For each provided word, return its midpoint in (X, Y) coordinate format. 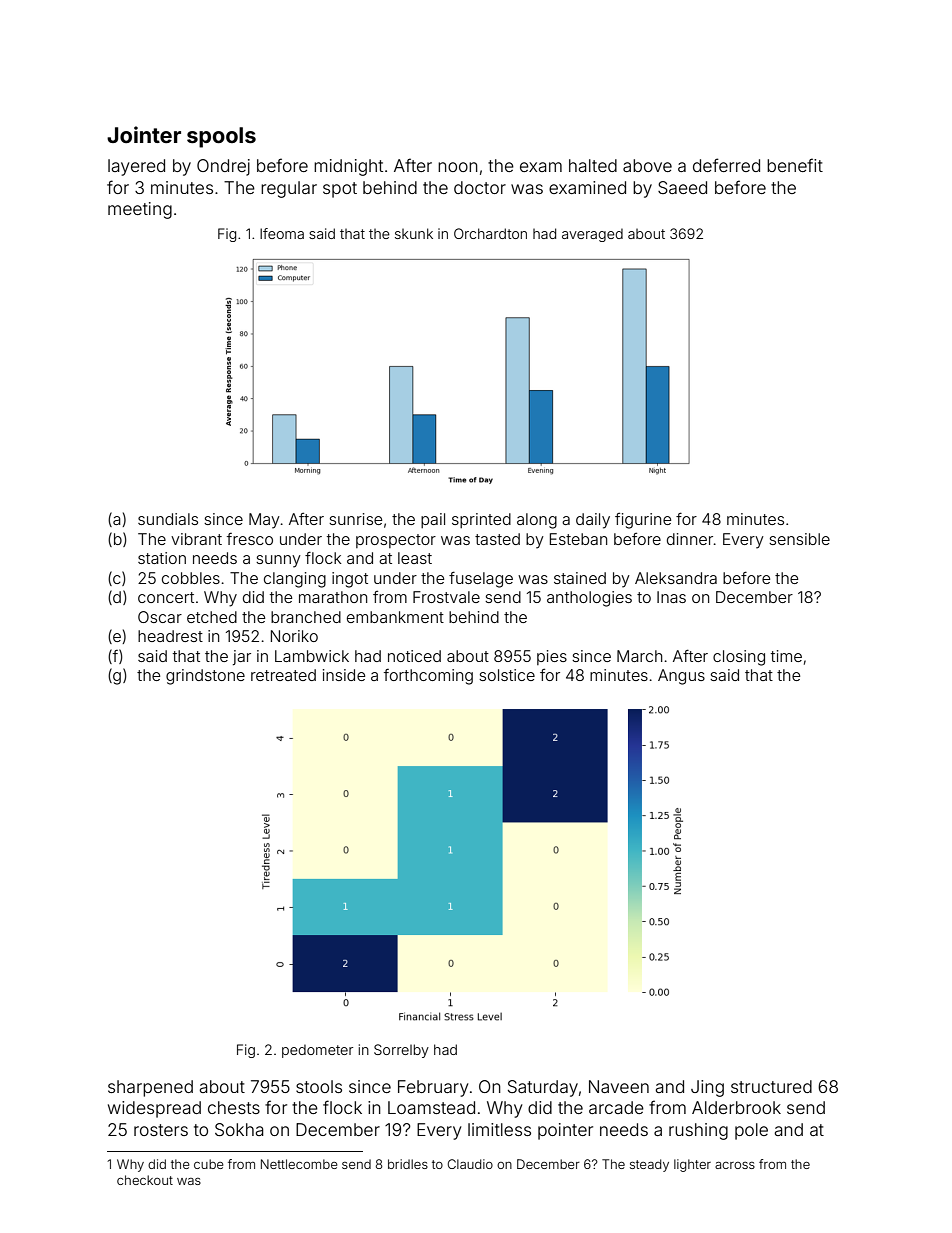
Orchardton (490, 233)
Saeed (682, 187)
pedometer (317, 1051)
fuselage (481, 579)
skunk (414, 233)
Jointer (144, 134)
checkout (145, 1180)
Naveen (619, 1086)
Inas (671, 597)
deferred (726, 165)
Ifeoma (282, 233)
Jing (707, 1088)
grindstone (205, 677)
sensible (799, 539)
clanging (295, 580)
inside (344, 675)
